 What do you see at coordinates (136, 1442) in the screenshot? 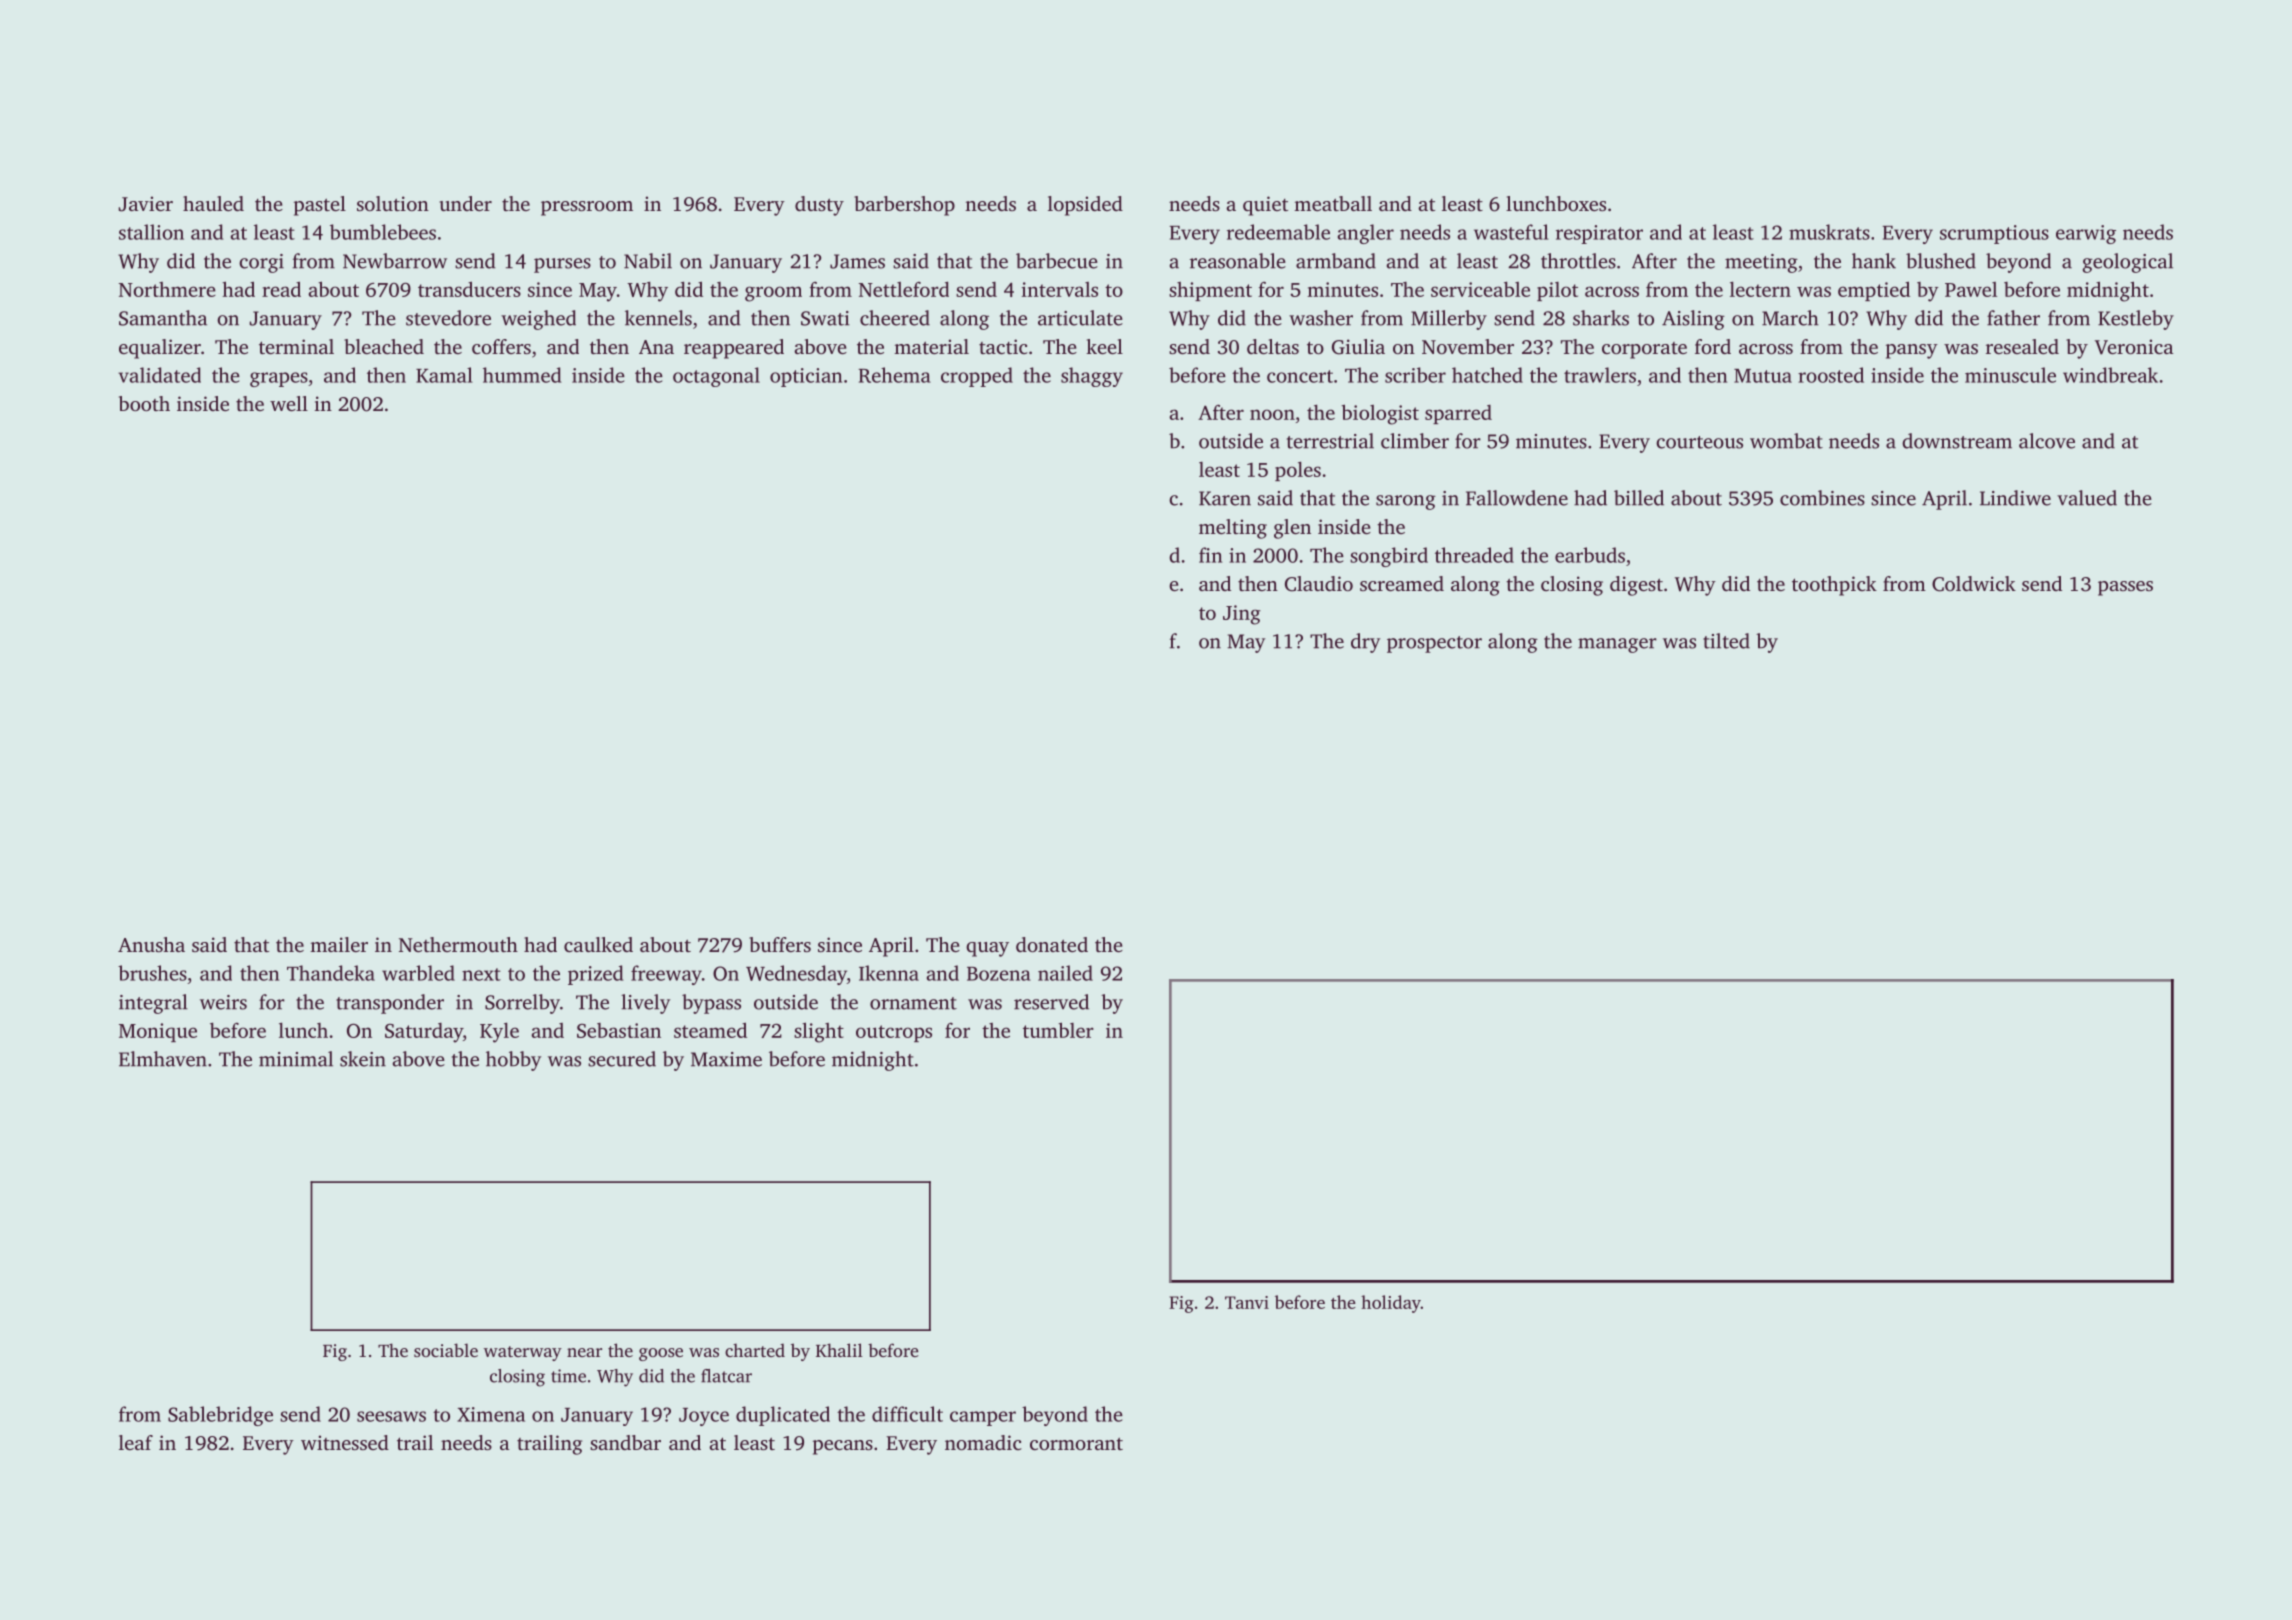
I see `leaf` at bounding box center [136, 1442].
